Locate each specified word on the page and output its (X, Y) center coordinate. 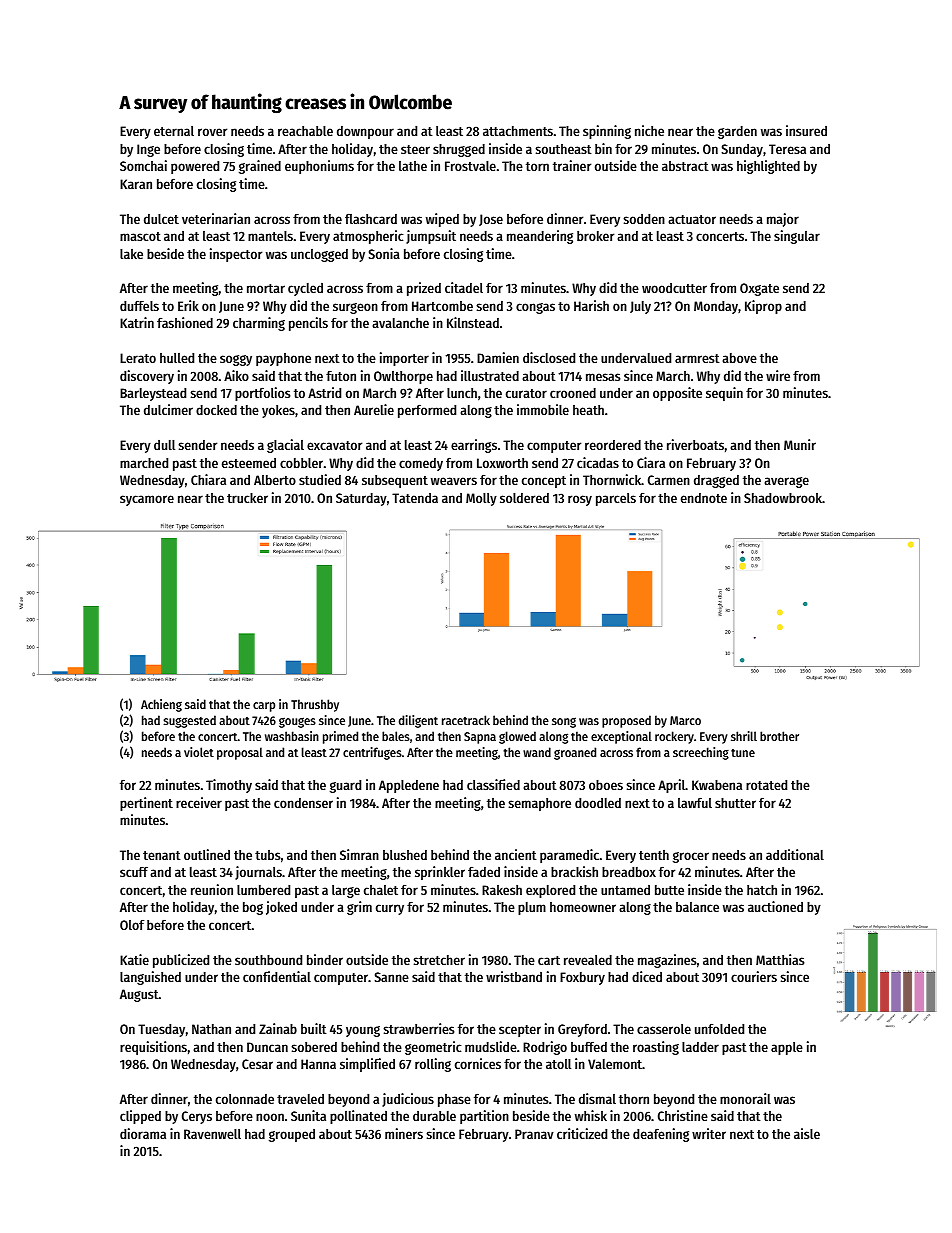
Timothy (229, 786)
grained (260, 167)
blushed (405, 855)
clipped (140, 1117)
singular (797, 237)
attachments (518, 131)
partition (484, 1117)
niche (649, 130)
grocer (691, 857)
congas (535, 308)
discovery (147, 377)
